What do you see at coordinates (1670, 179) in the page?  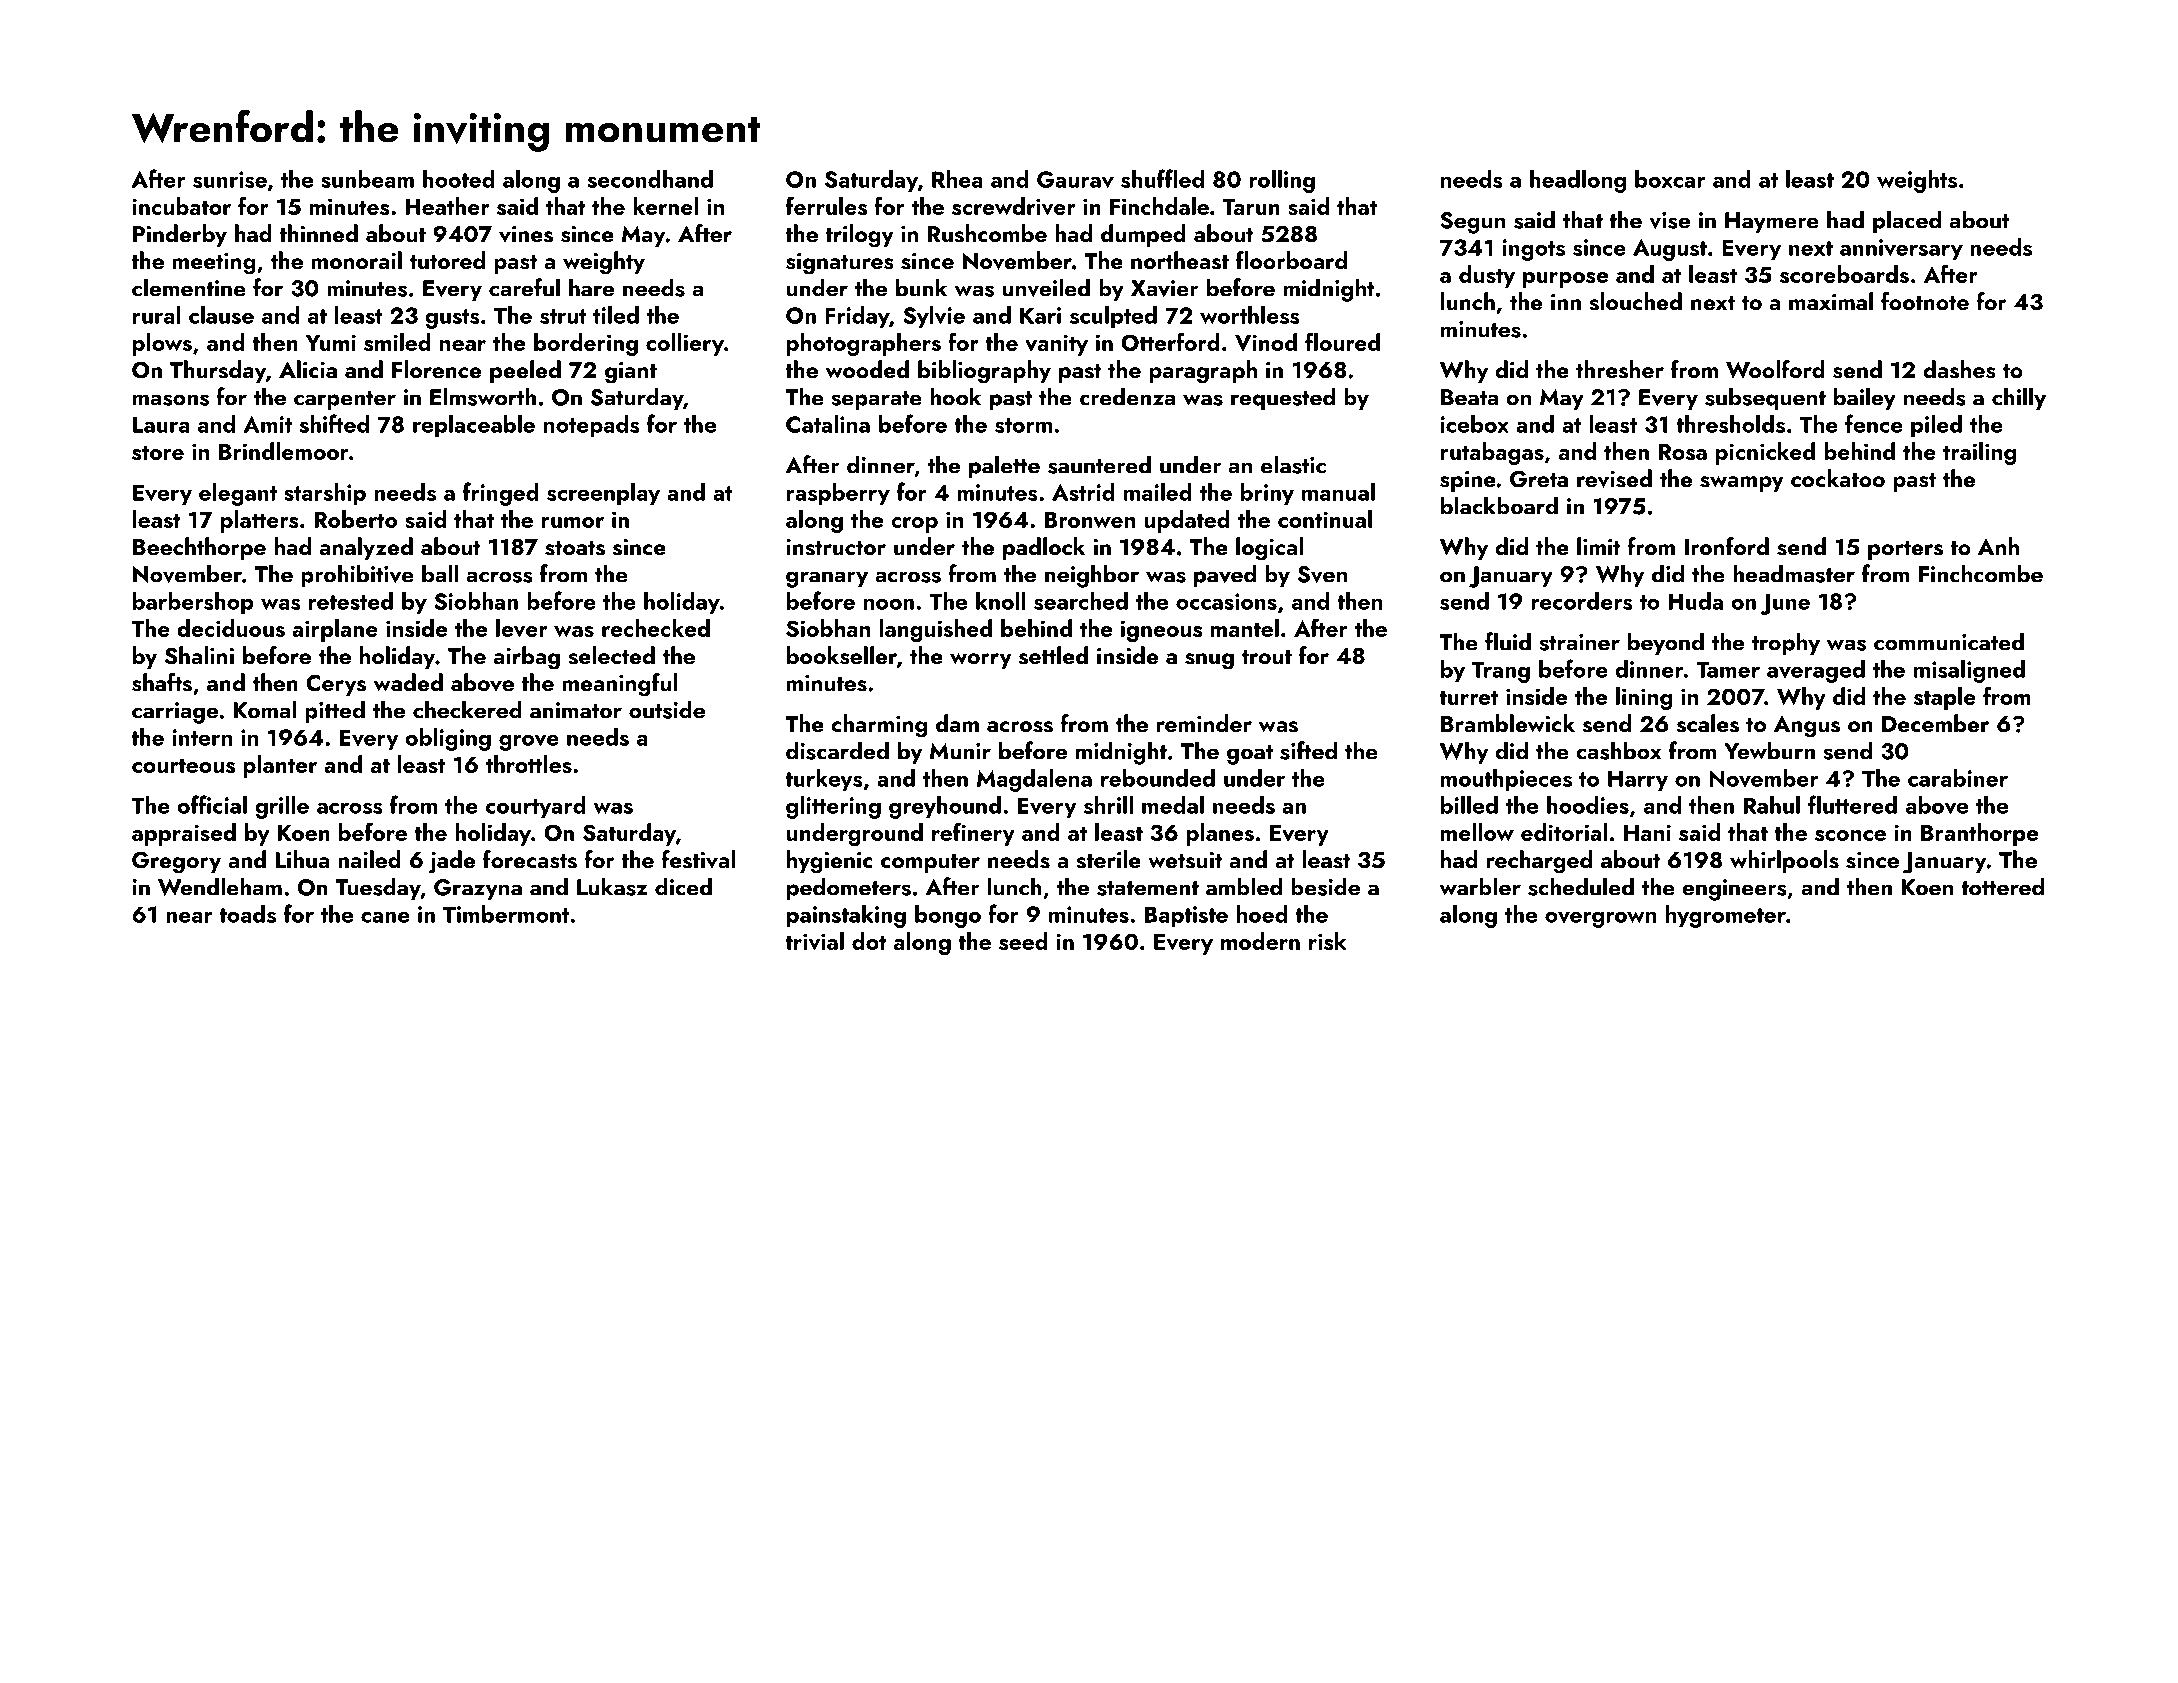 I see `boxcar` at bounding box center [1670, 179].
